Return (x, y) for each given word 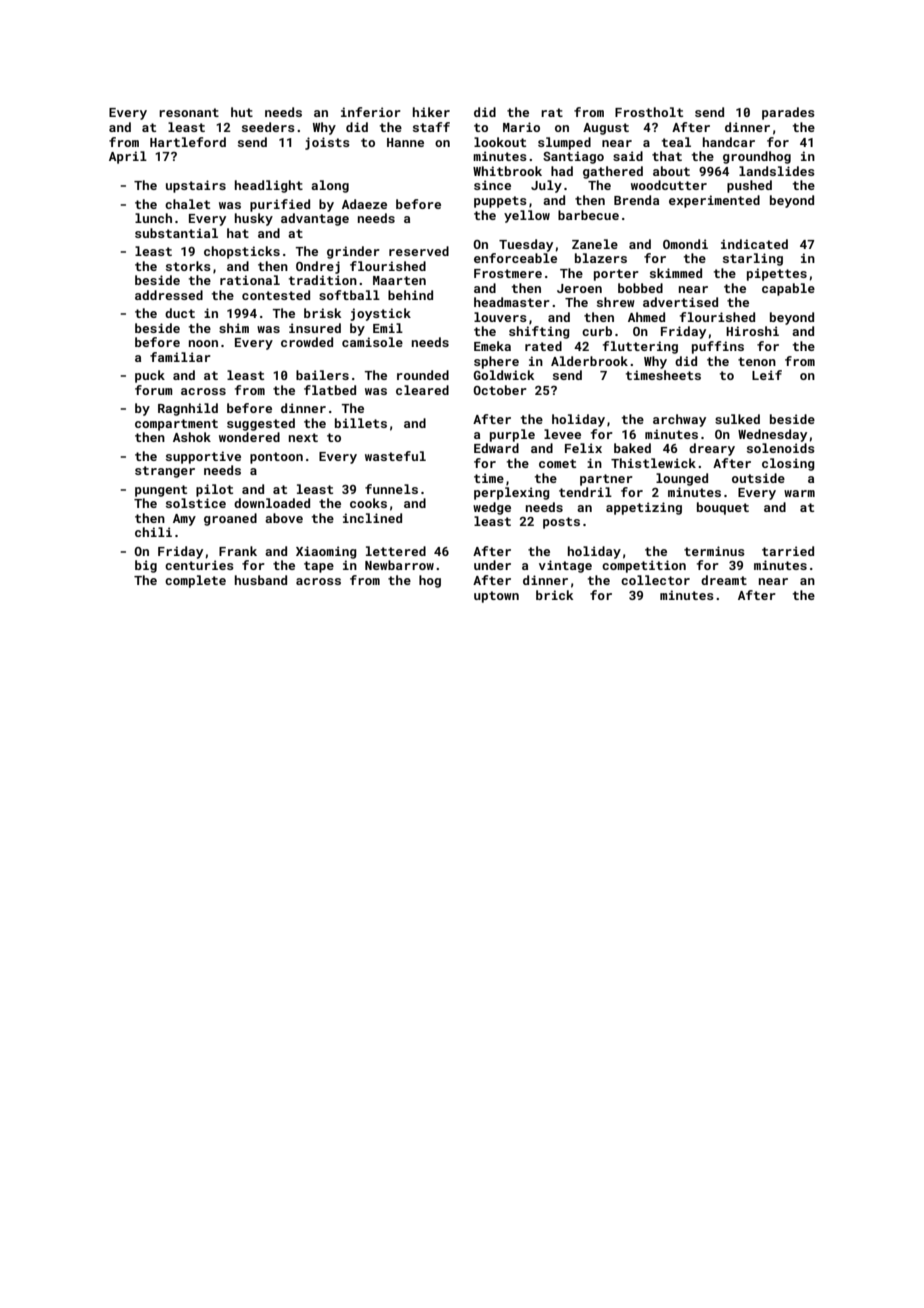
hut (242, 112)
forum (154, 390)
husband (261, 580)
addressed (169, 295)
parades (788, 113)
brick (554, 595)
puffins (718, 347)
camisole (372, 342)
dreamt (724, 580)
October (500, 390)
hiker (431, 112)
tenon (757, 361)
